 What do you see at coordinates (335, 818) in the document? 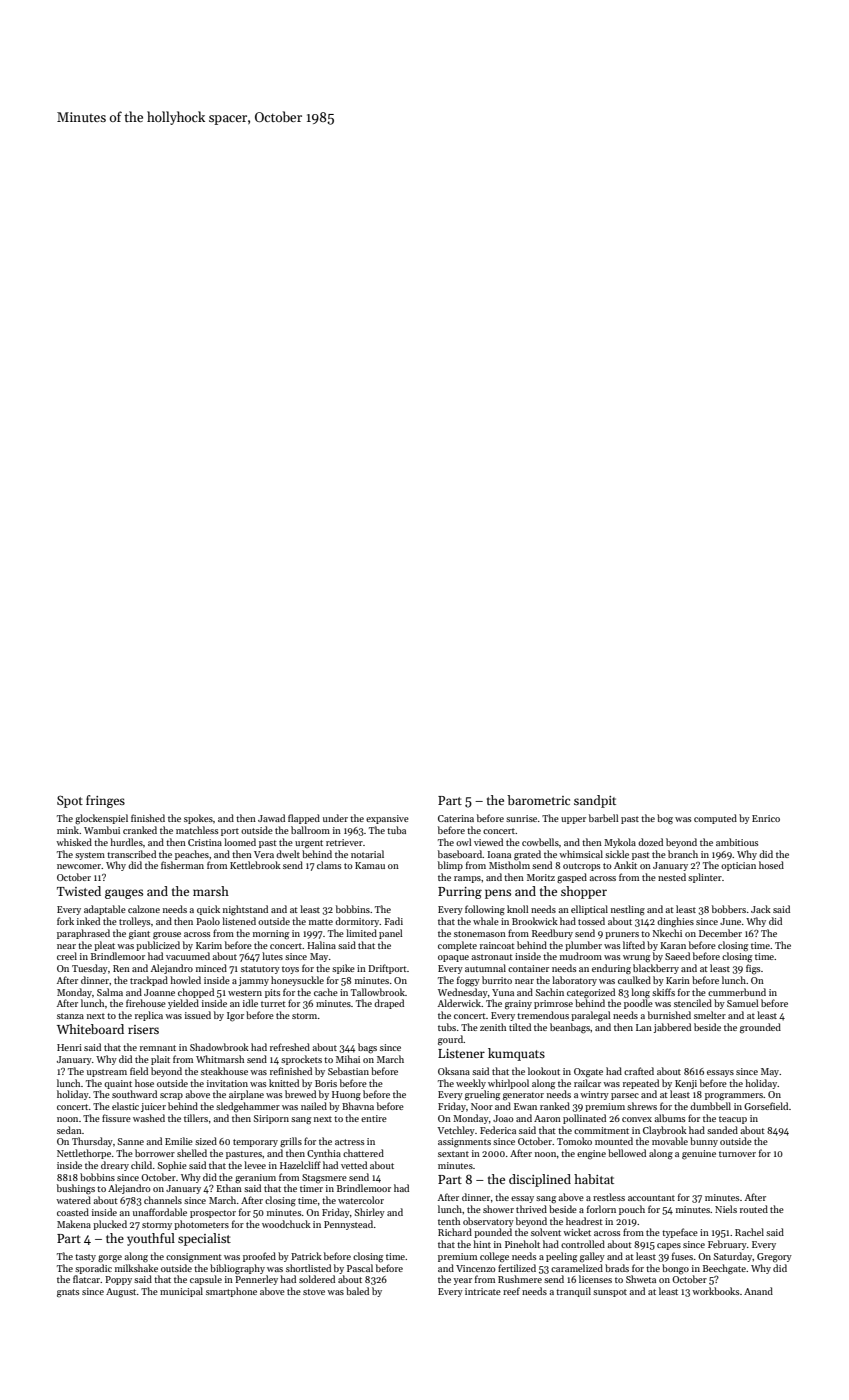
I see `under` at bounding box center [335, 818].
